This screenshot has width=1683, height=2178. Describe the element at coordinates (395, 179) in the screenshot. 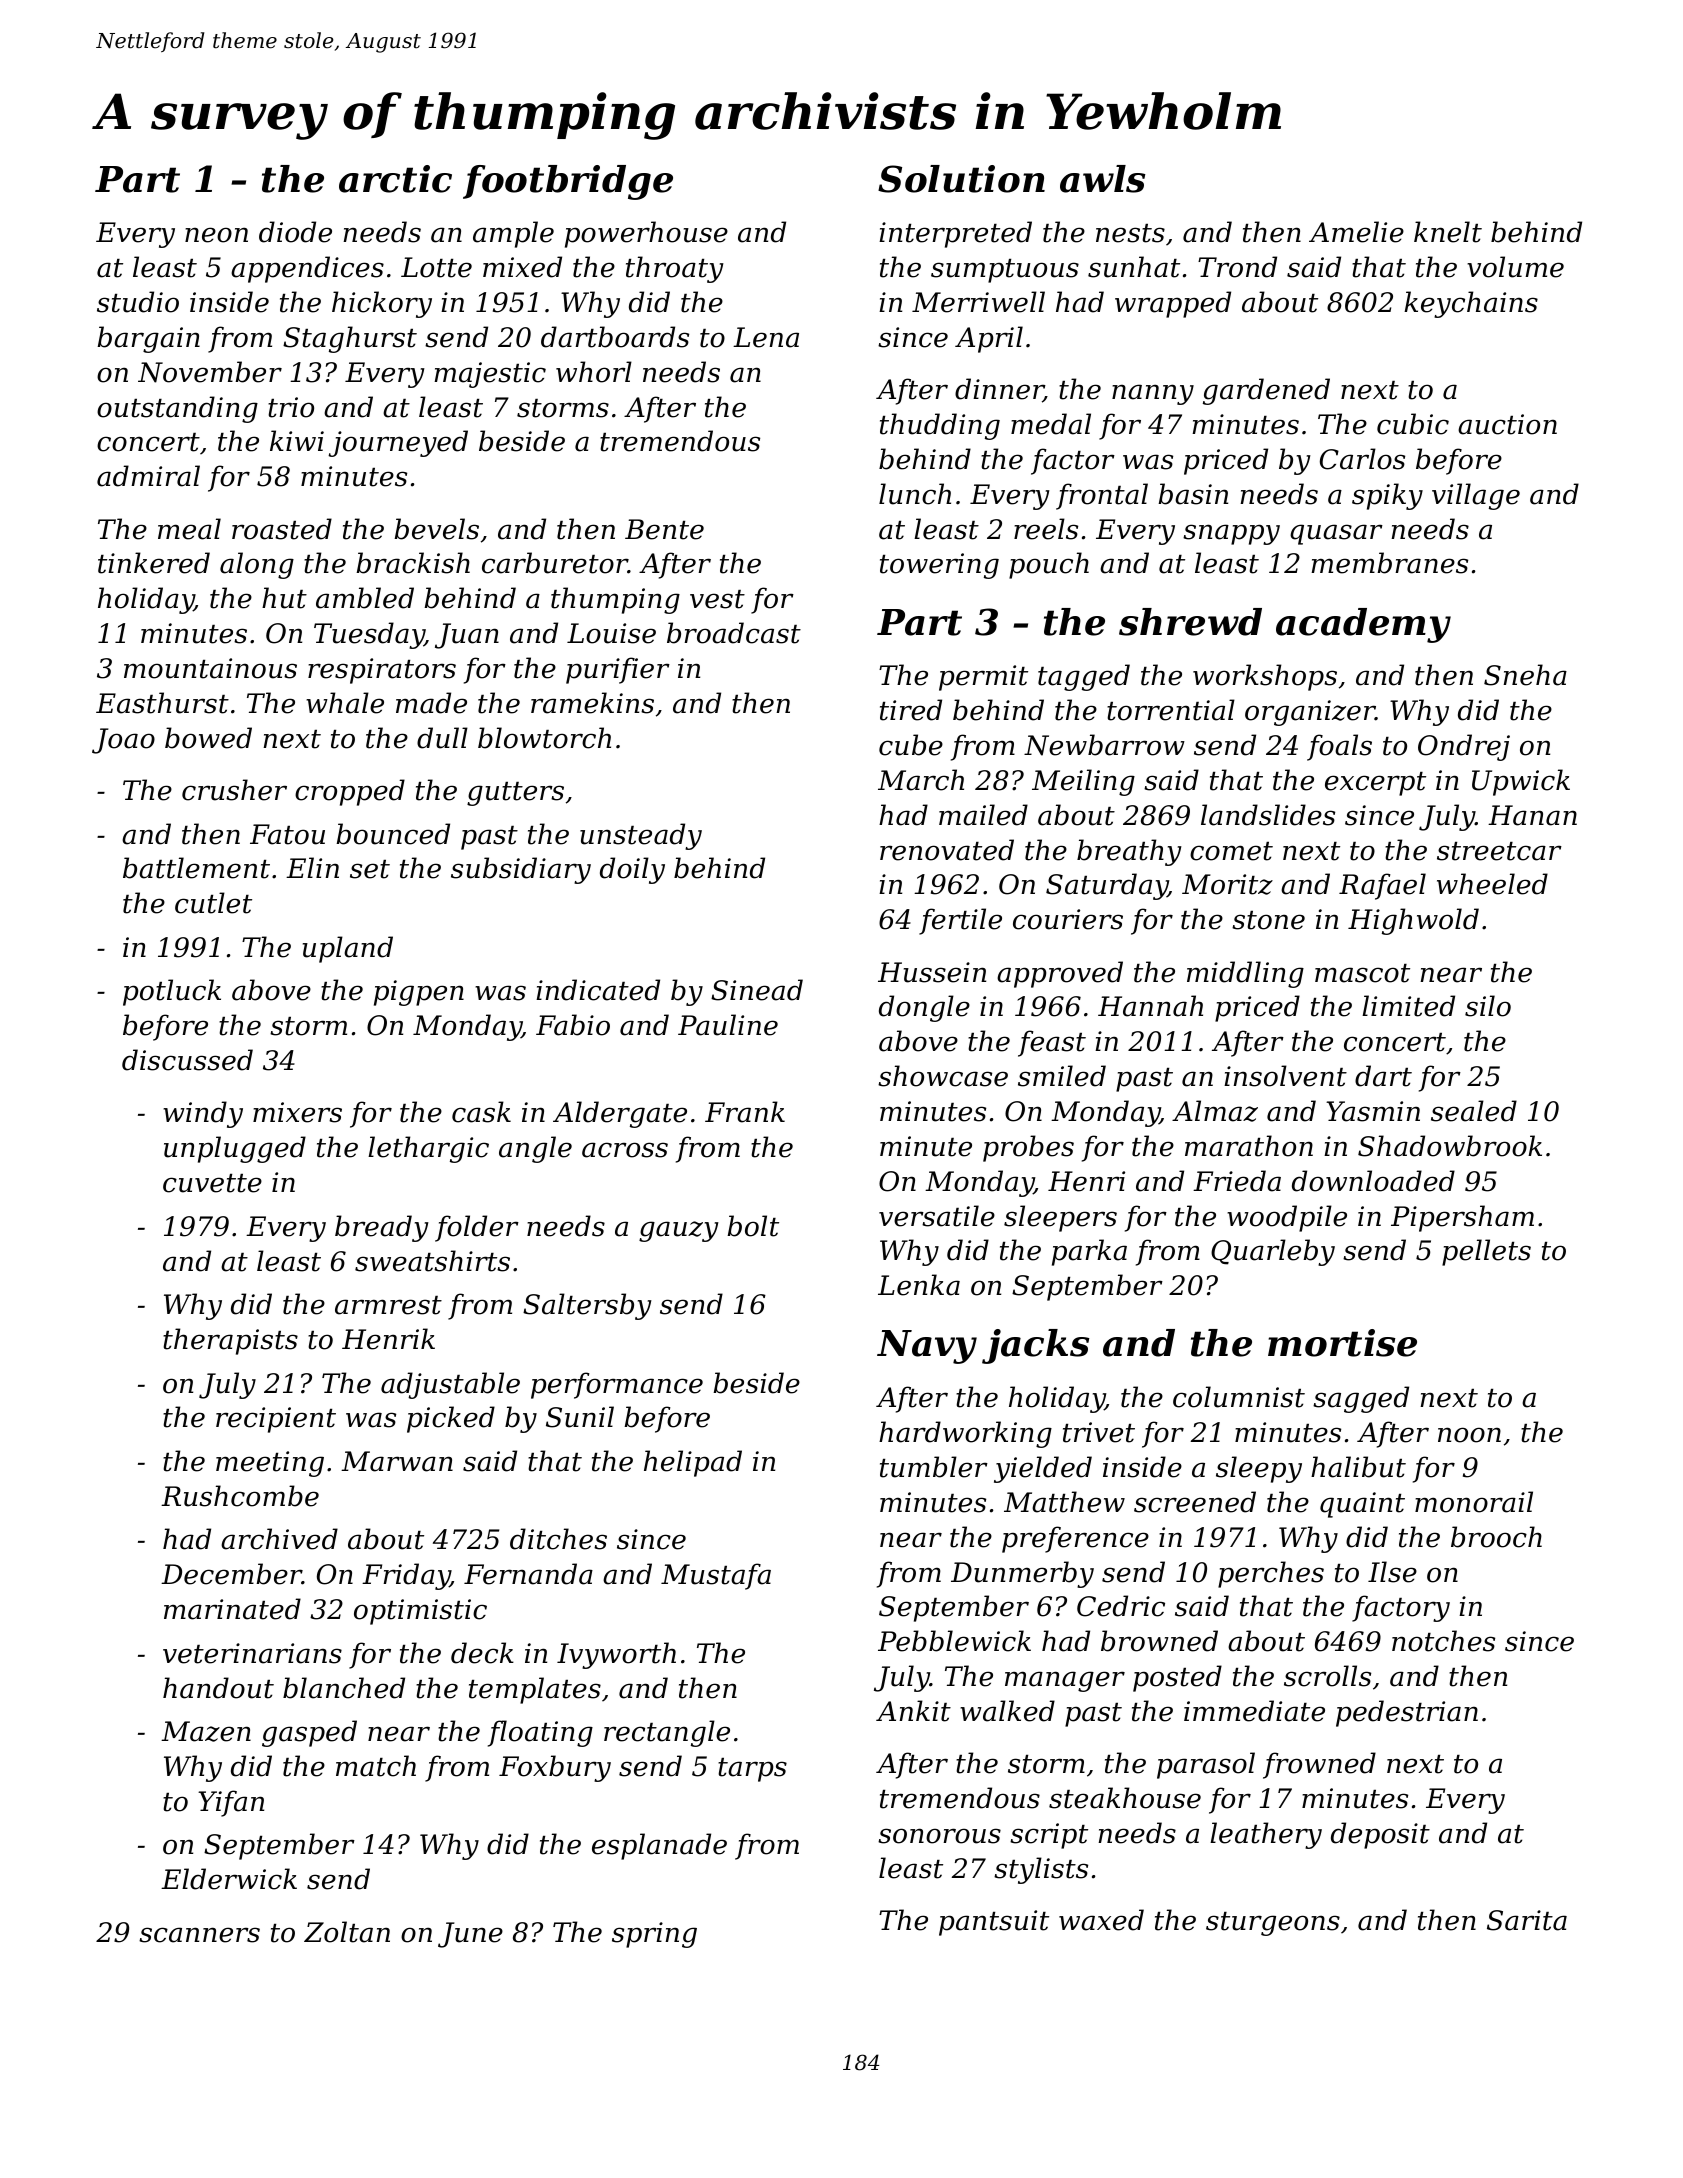

I see `arctic` at that location.
